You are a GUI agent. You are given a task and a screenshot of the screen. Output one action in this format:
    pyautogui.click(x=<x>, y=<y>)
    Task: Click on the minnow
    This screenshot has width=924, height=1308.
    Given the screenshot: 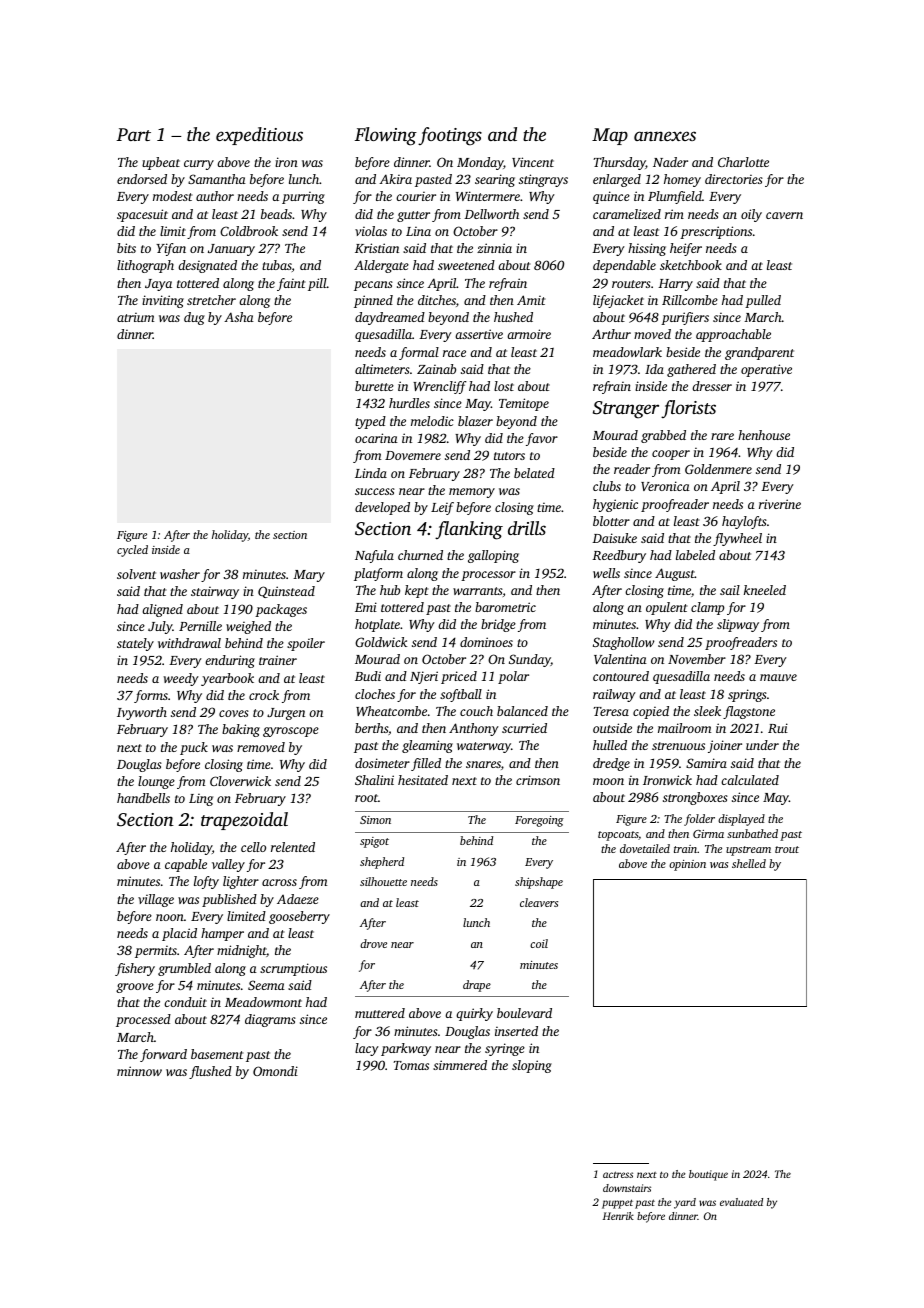 What is the action you would take?
    pyautogui.click(x=139, y=1071)
